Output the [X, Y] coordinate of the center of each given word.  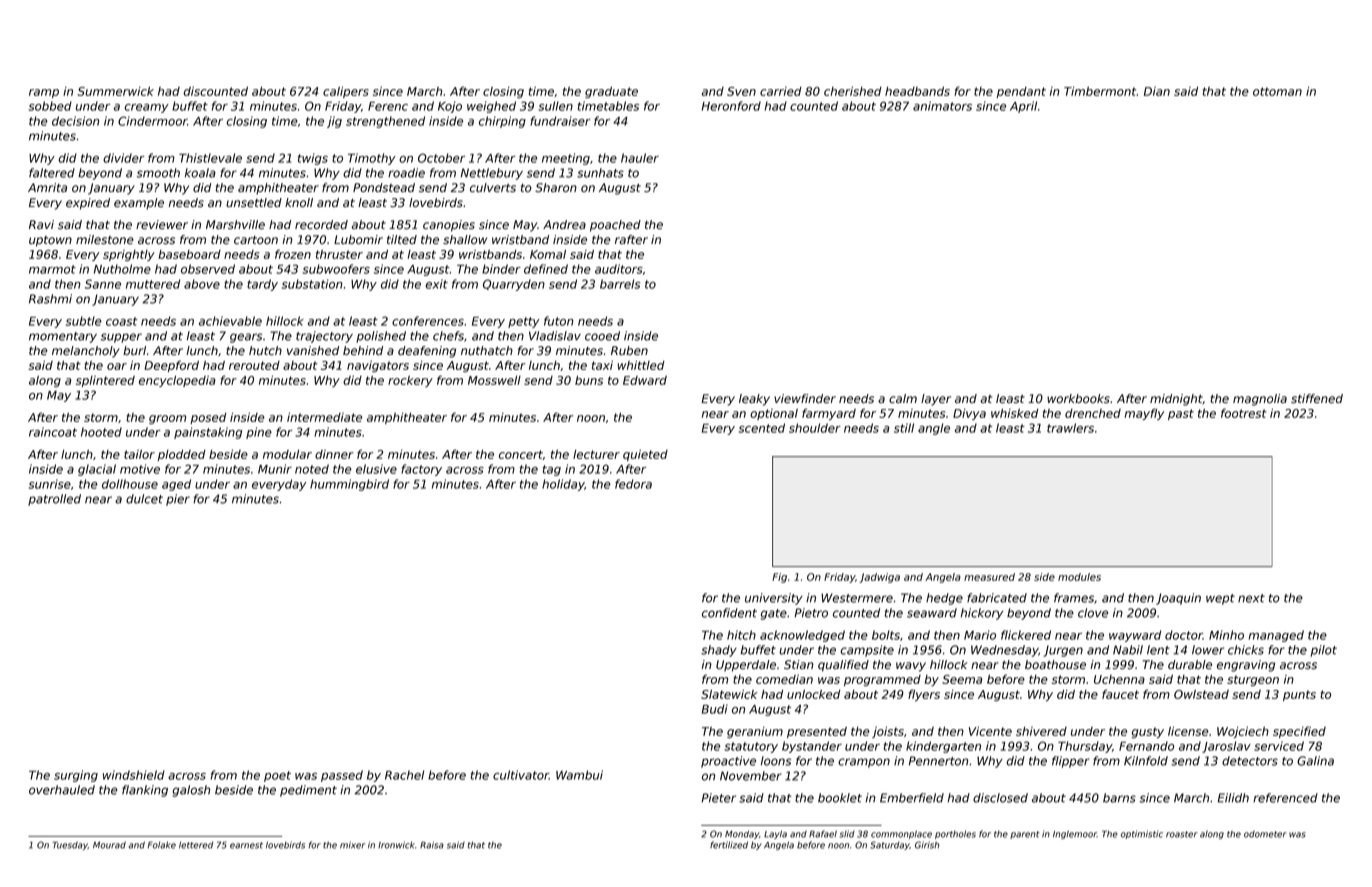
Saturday [889, 845]
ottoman [1277, 91]
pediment [308, 791]
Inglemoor [1075, 834]
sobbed [50, 106]
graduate [611, 92]
